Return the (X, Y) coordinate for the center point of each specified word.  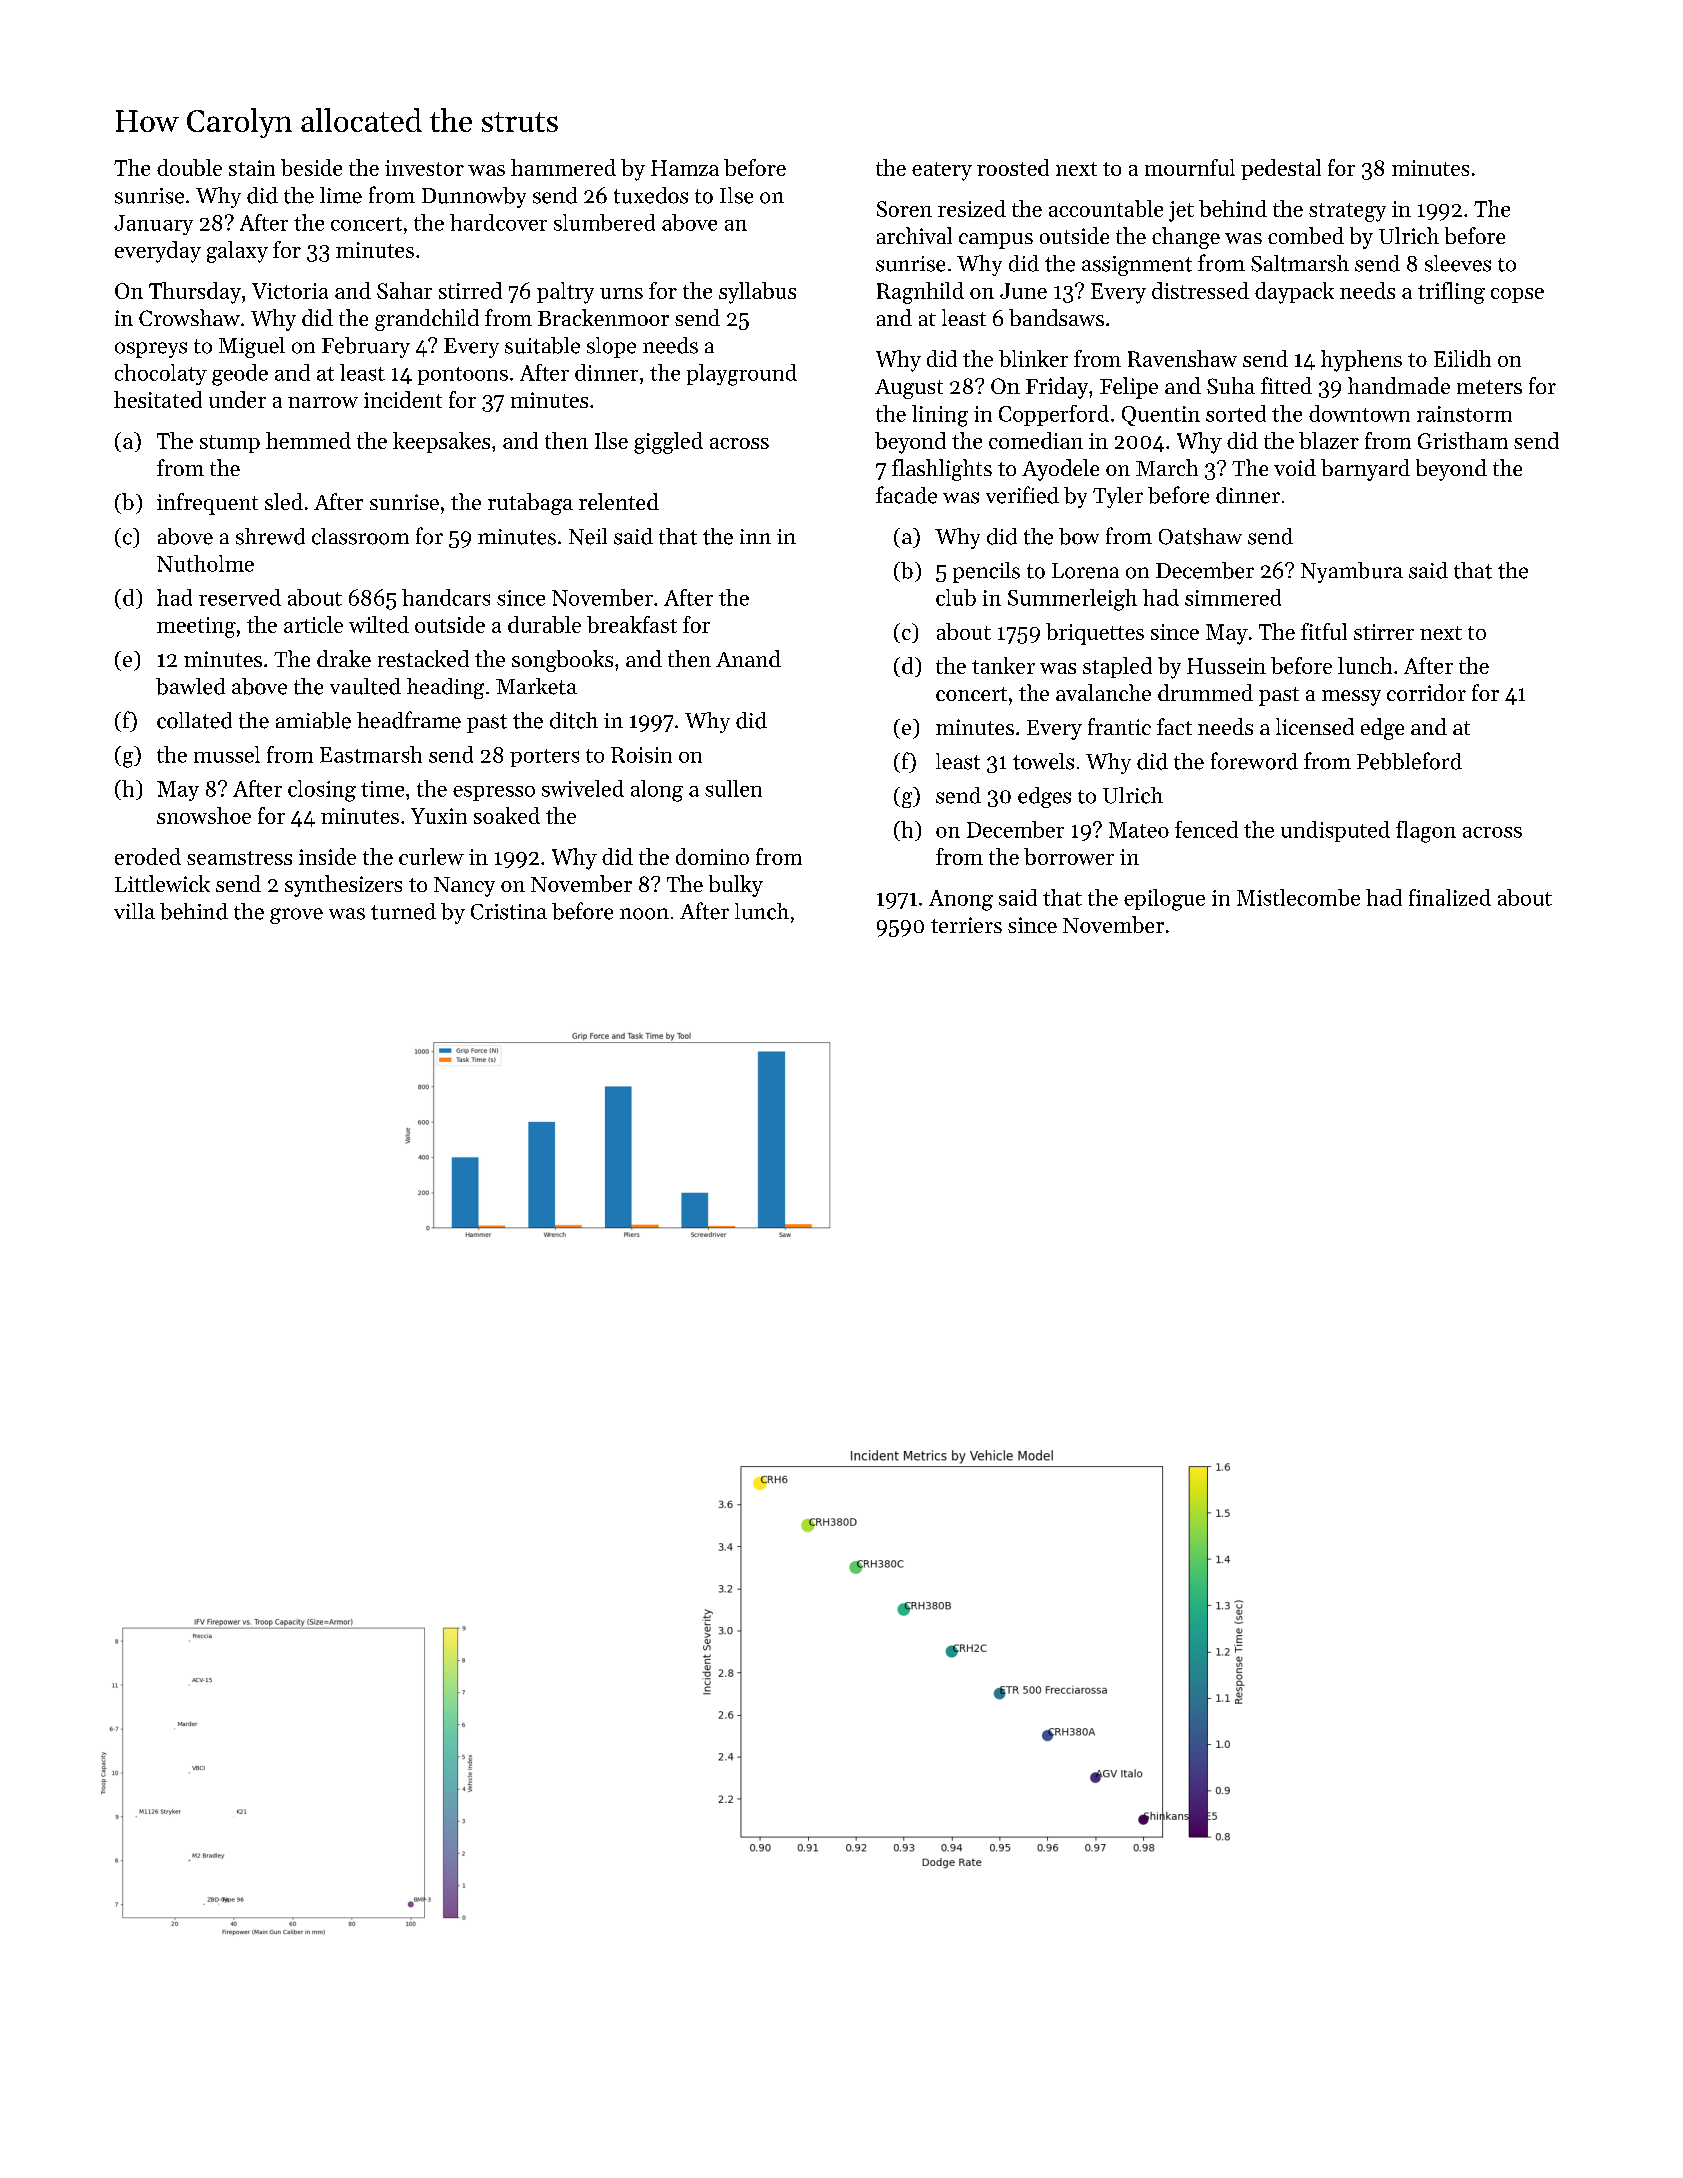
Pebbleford (1409, 761)
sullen (733, 788)
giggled (668, 443)
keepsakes (441, 442)
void (1295, 467)
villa (134, 911)
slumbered (604, 222)
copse (1517, 295)
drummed (1205, 692)
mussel (227, 754)
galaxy (237, 252)
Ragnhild (920, 293)
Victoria (290, 291)
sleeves (1458, 263)
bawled (190, 686)
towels (1043, 761)
